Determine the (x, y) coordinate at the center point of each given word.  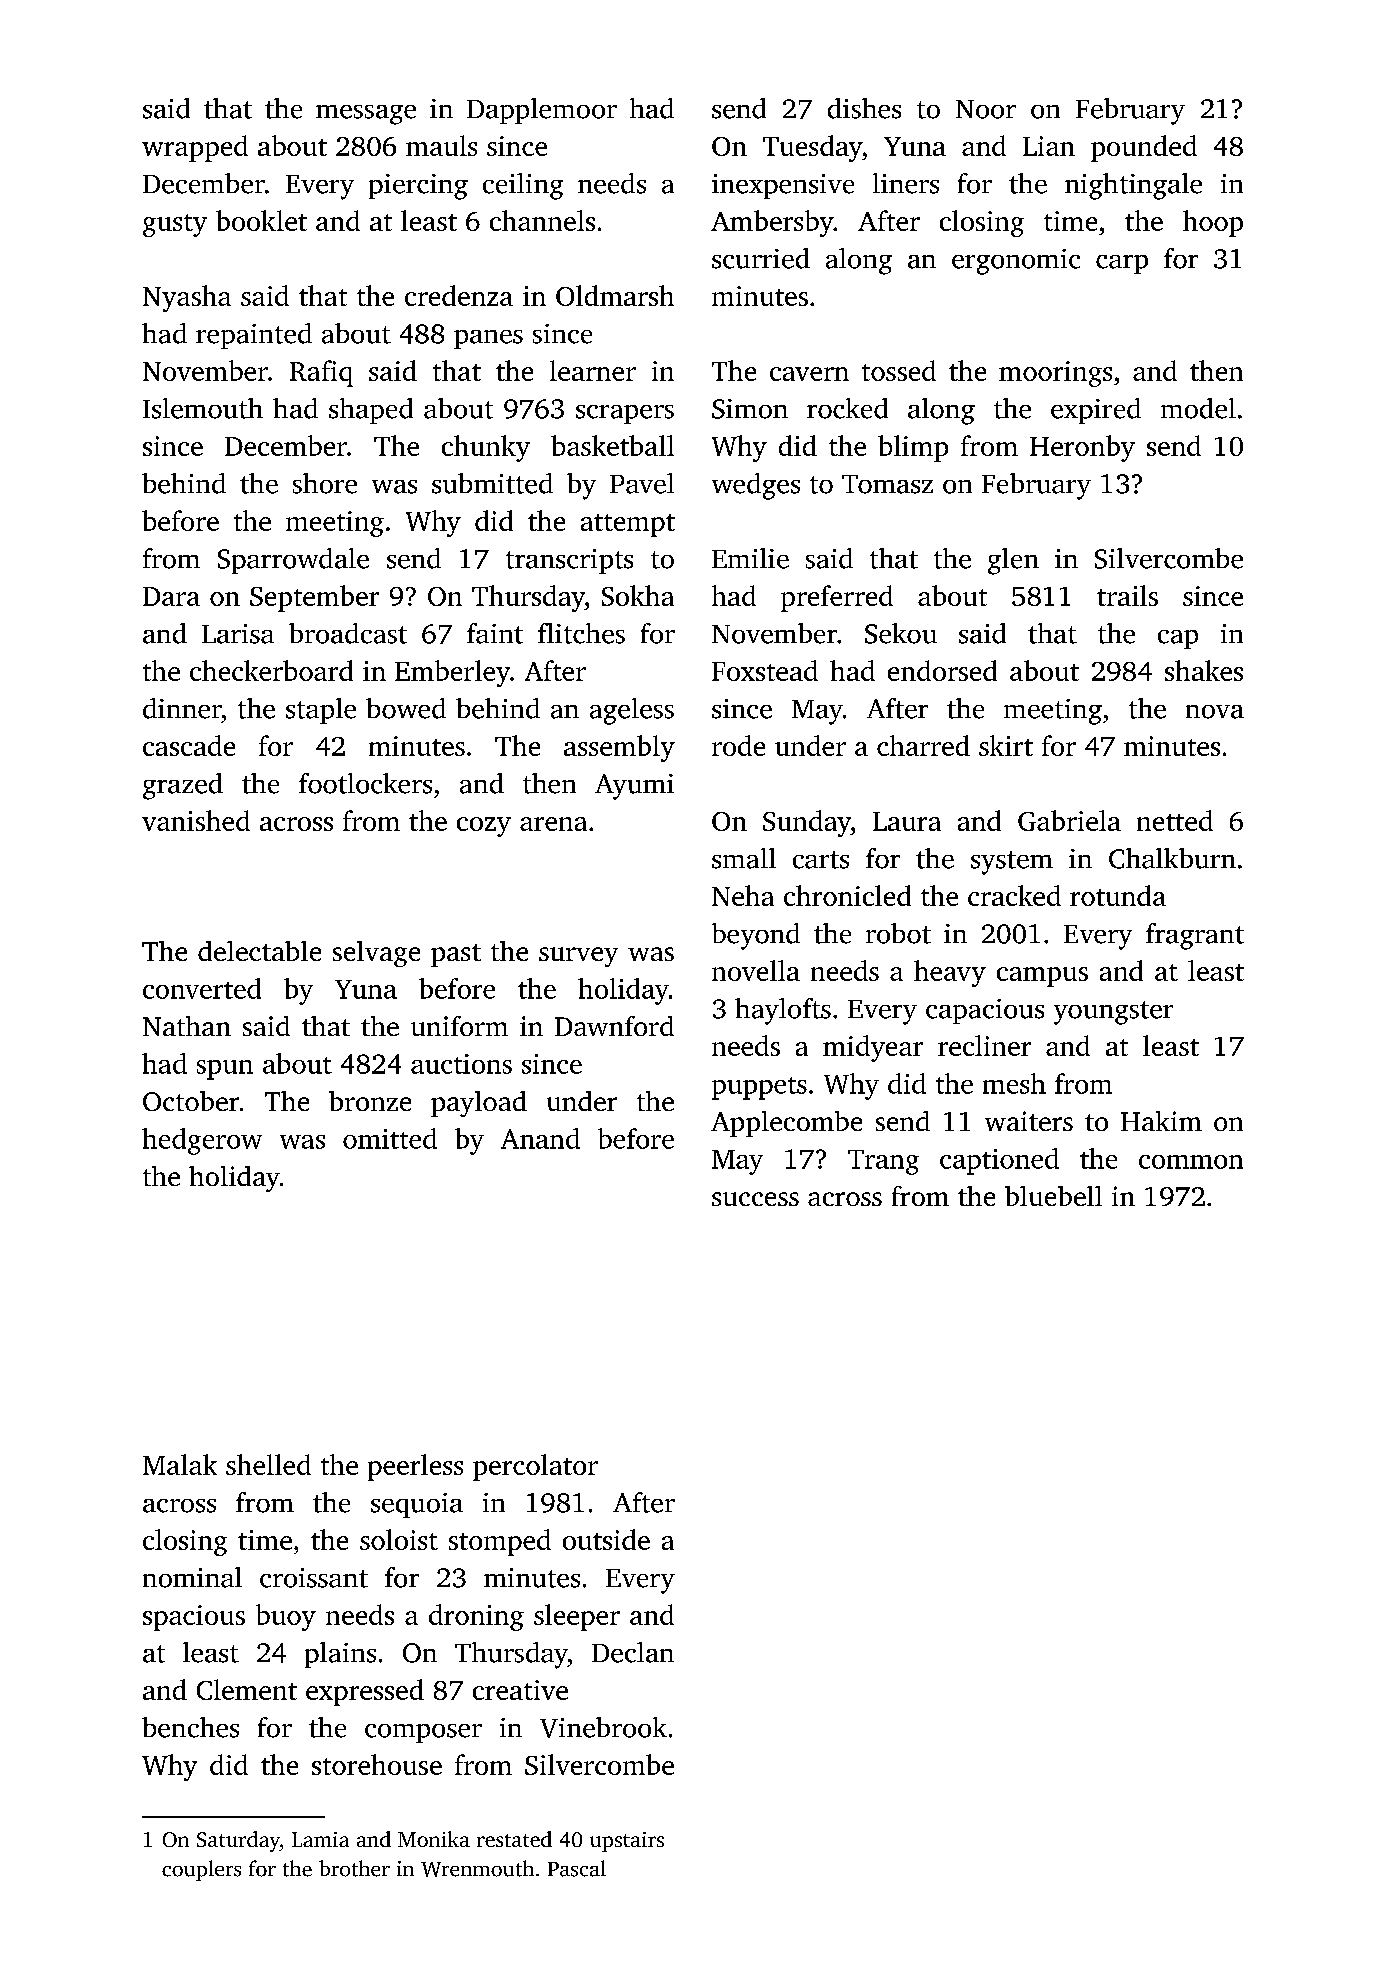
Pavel (642, 483)
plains (340, 1655)
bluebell (1053, 1196)
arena (553, 824)
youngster (1113, 1013)
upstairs (627, 1842)
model (1198, 408)
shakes (1204, 670)
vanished (196, 820)
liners (906, 183)
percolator (535, 1467)
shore (325, 483)
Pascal (577, 1868)
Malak (180, 1464)
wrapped (195, 148)
